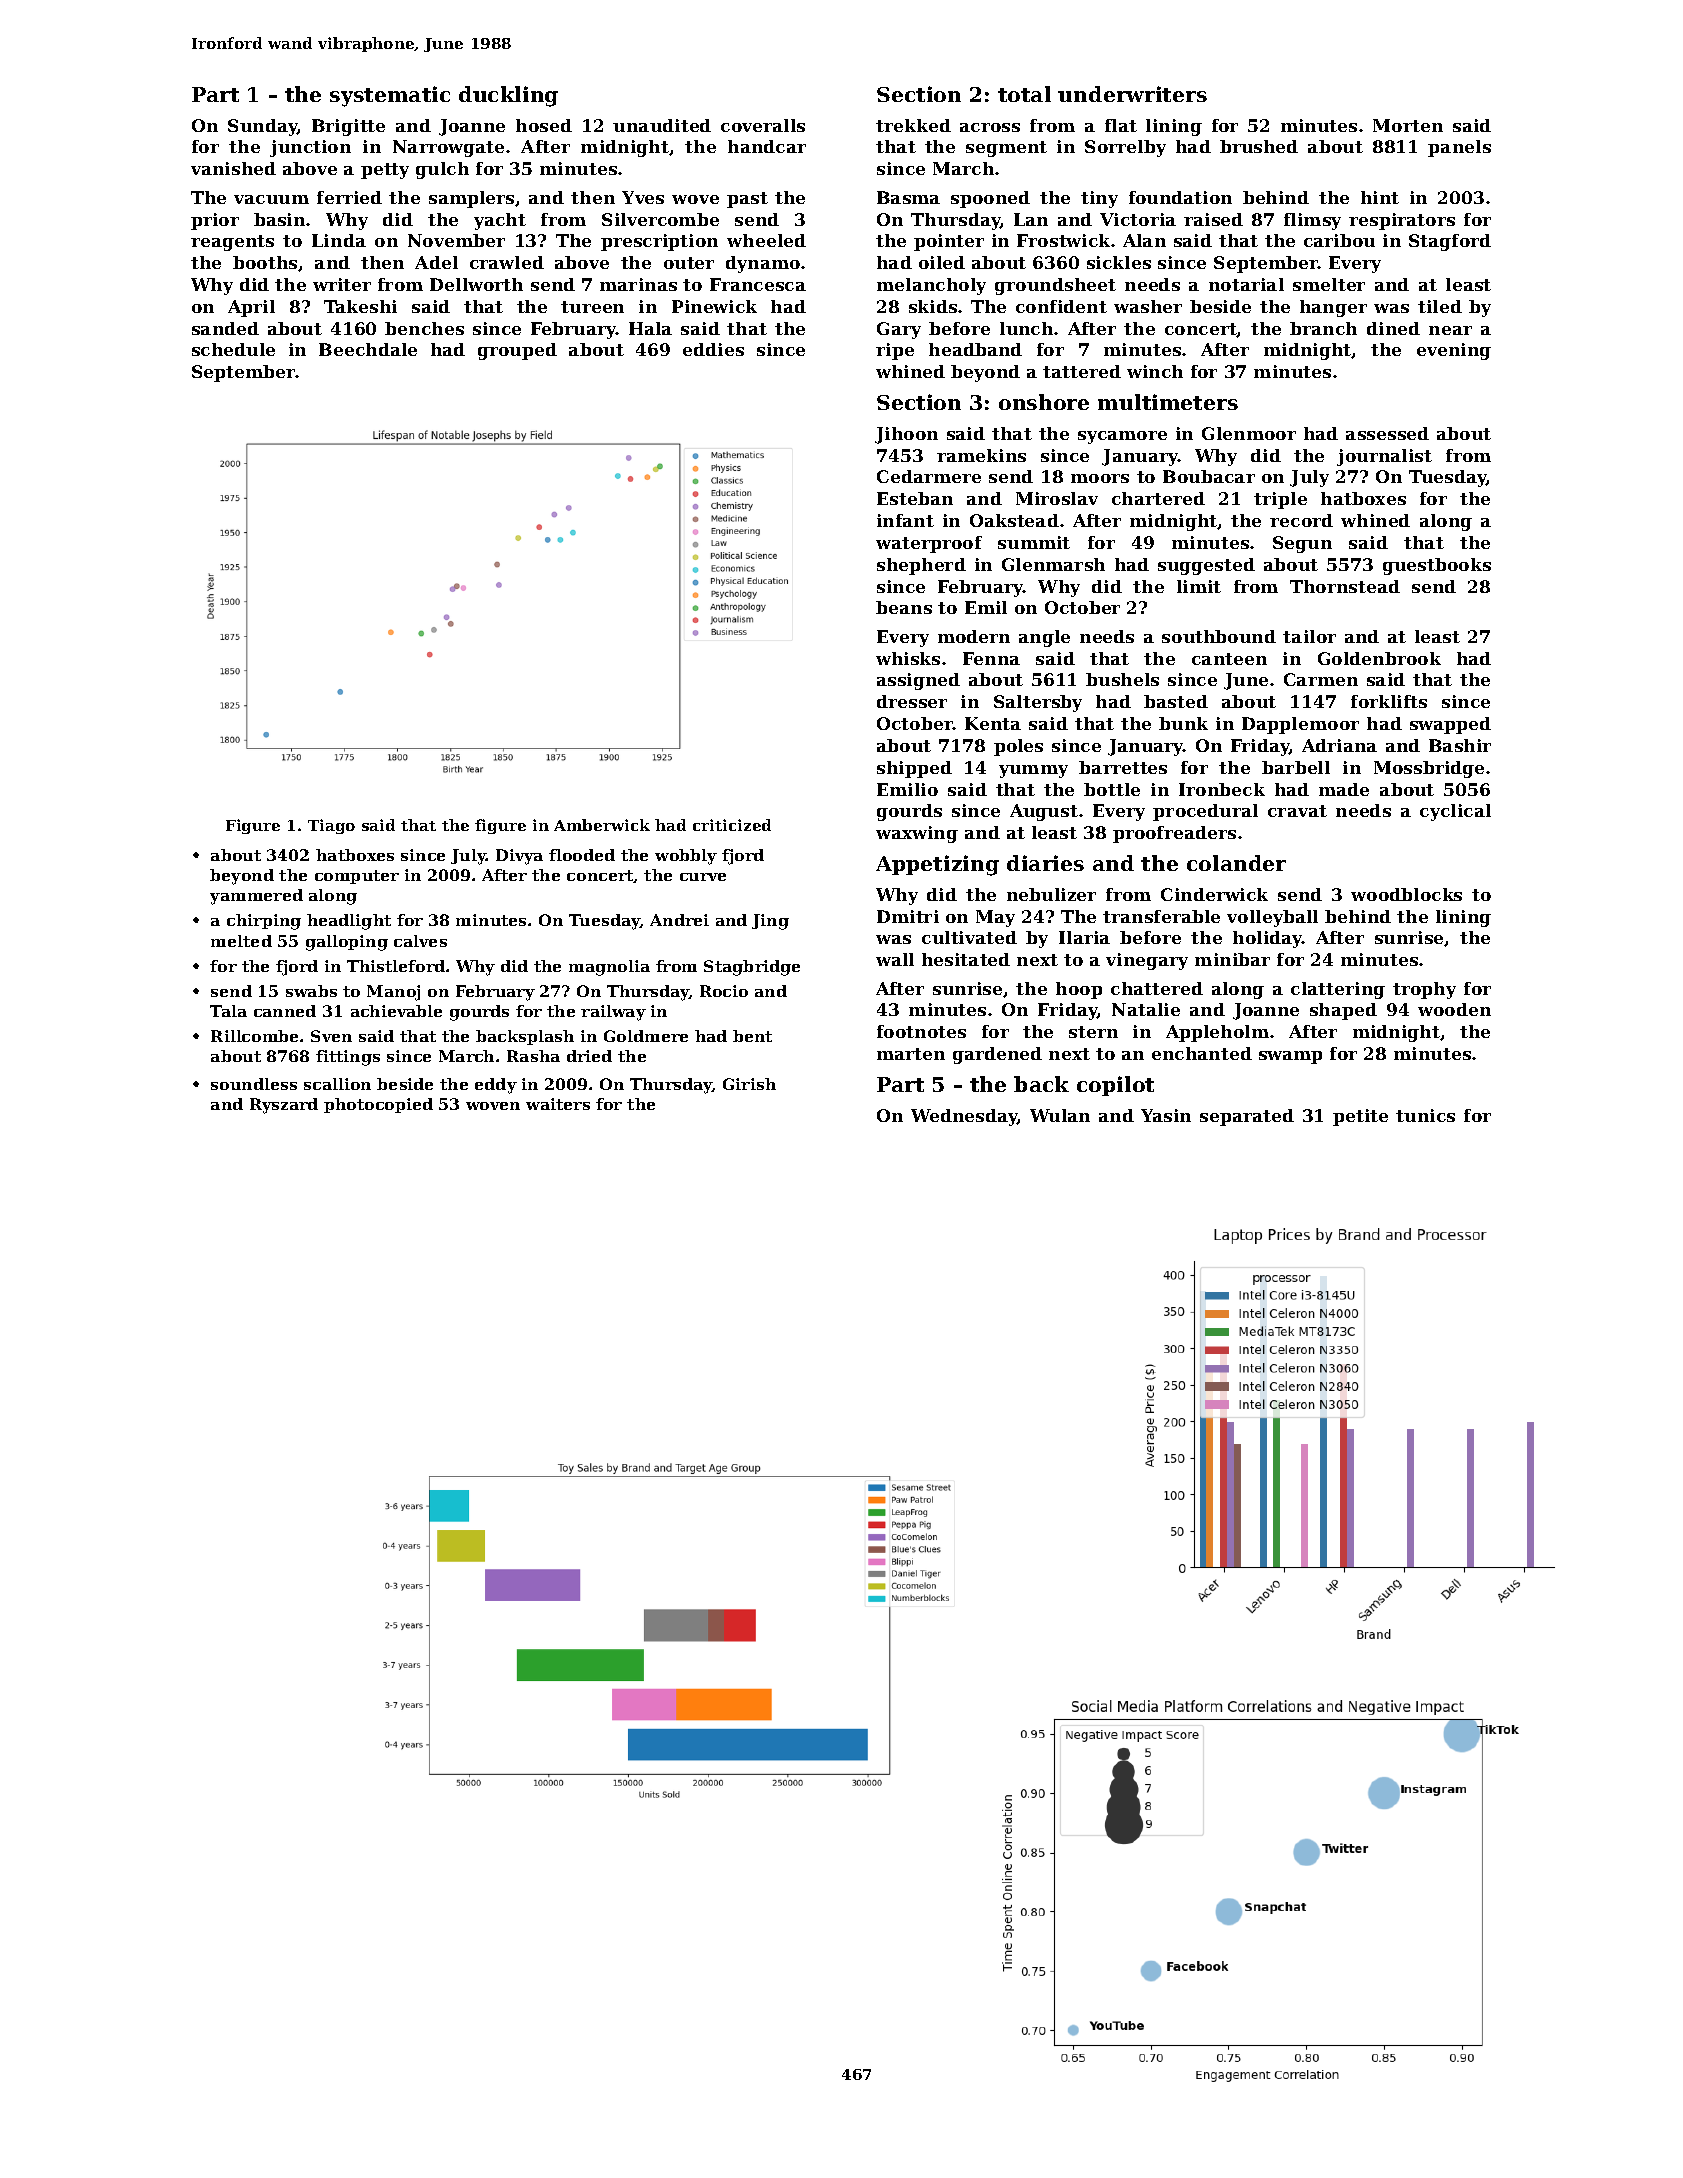 The height and width of the document is (2178, 1683). What do you see at coordinates (1393, 328) in the document?
I see `dined` at bounding box center [1393, 328].
